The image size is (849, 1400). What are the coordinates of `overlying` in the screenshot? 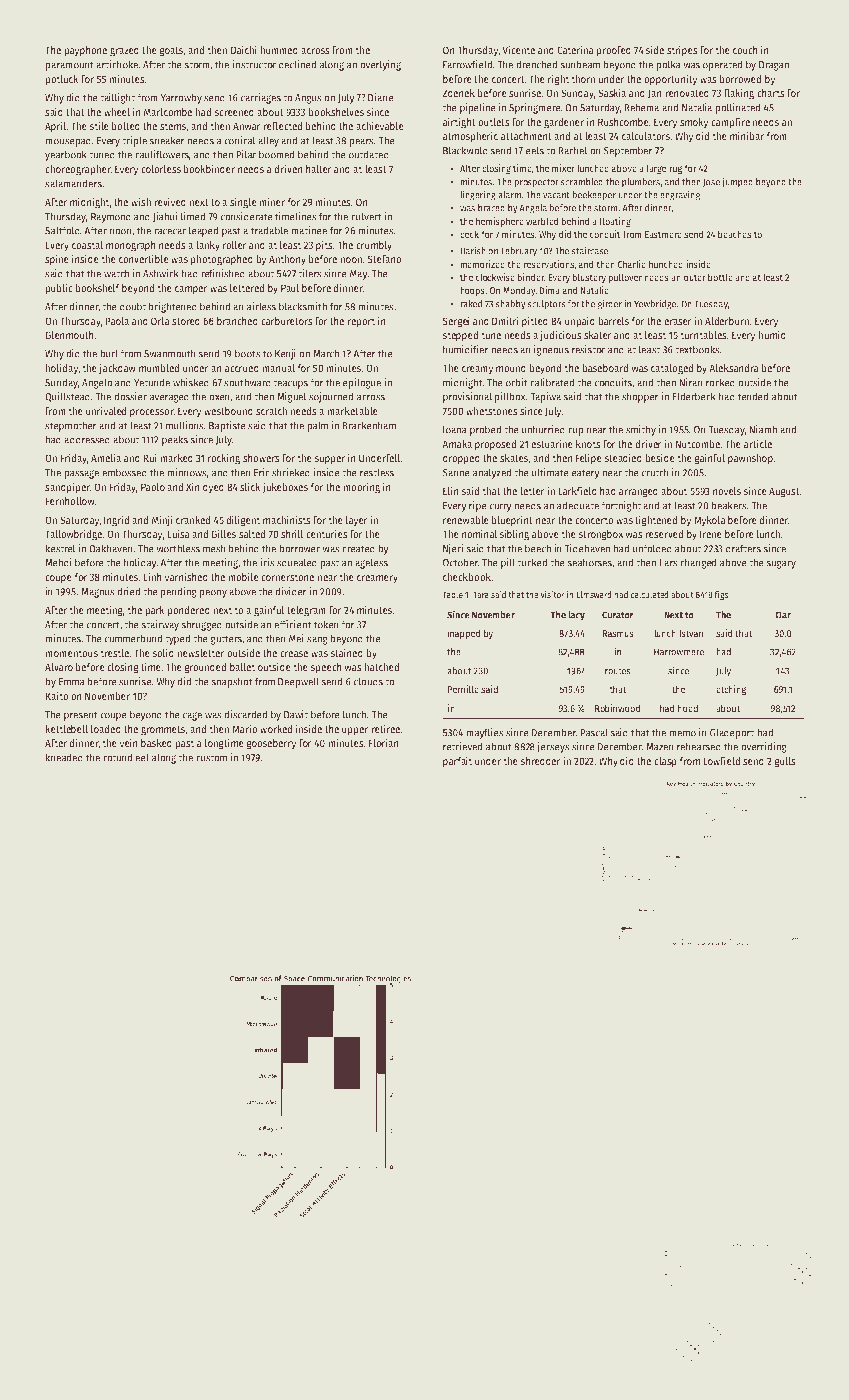 It's located at (380, 65).
